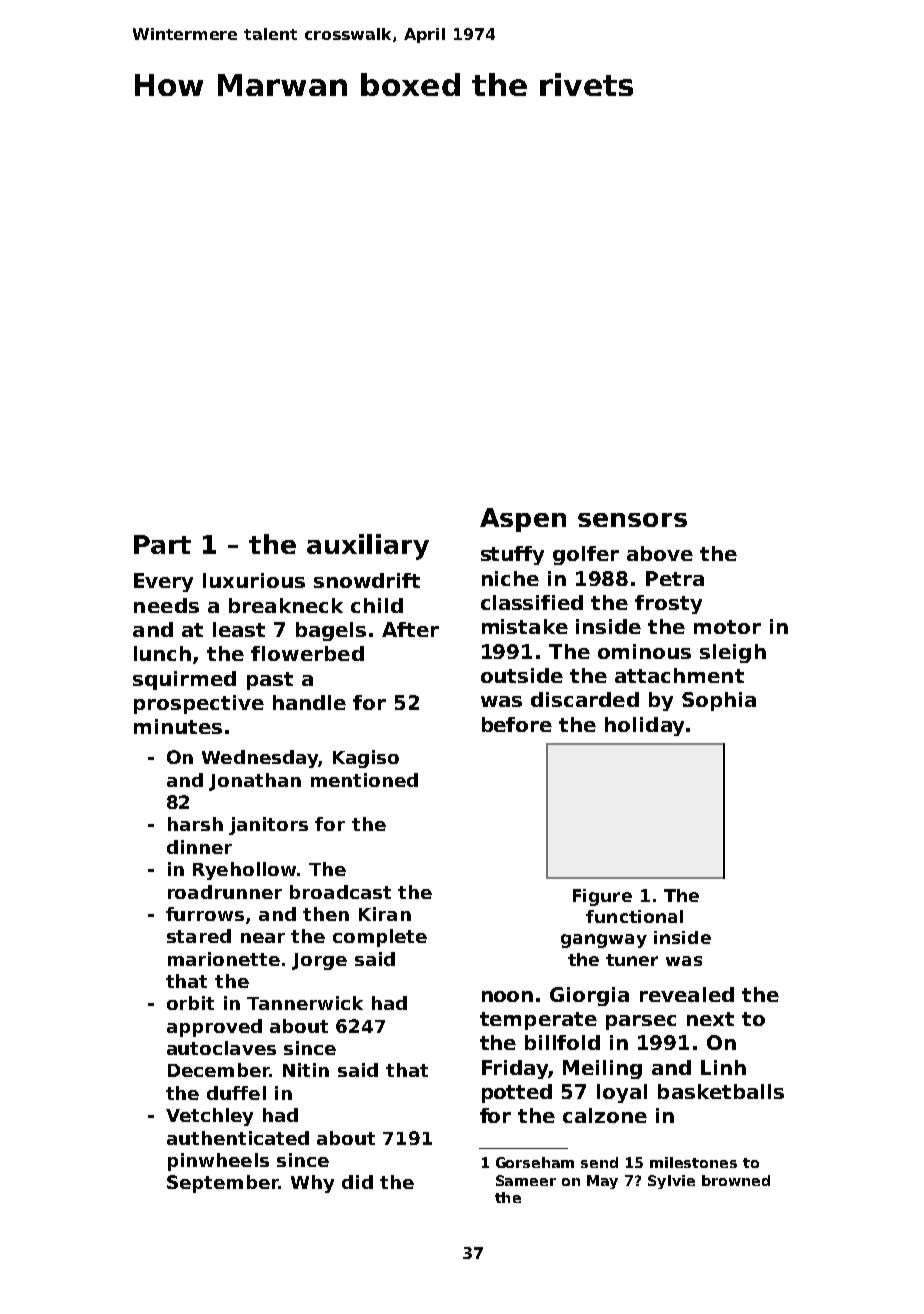 This screenshot has width=924, height=1314. I want to click on stuffy, so click(512, 555).
